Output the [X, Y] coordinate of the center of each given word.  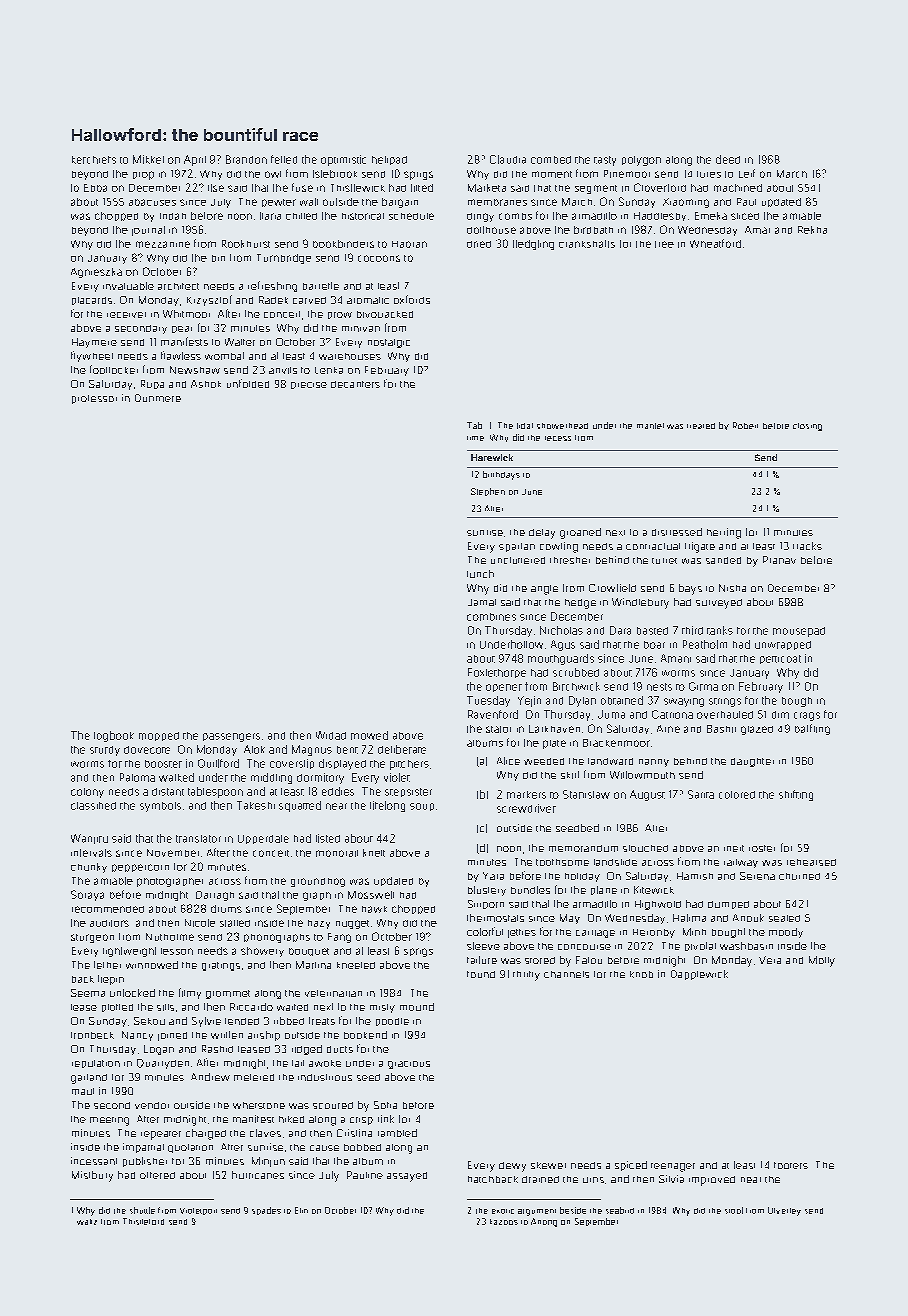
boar [654, 645]
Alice [508, 761]
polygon [641, 161]
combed [551, 160]
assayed [407, 1177]
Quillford [218, 763]
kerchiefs [94, 160]
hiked [291, 1119]
